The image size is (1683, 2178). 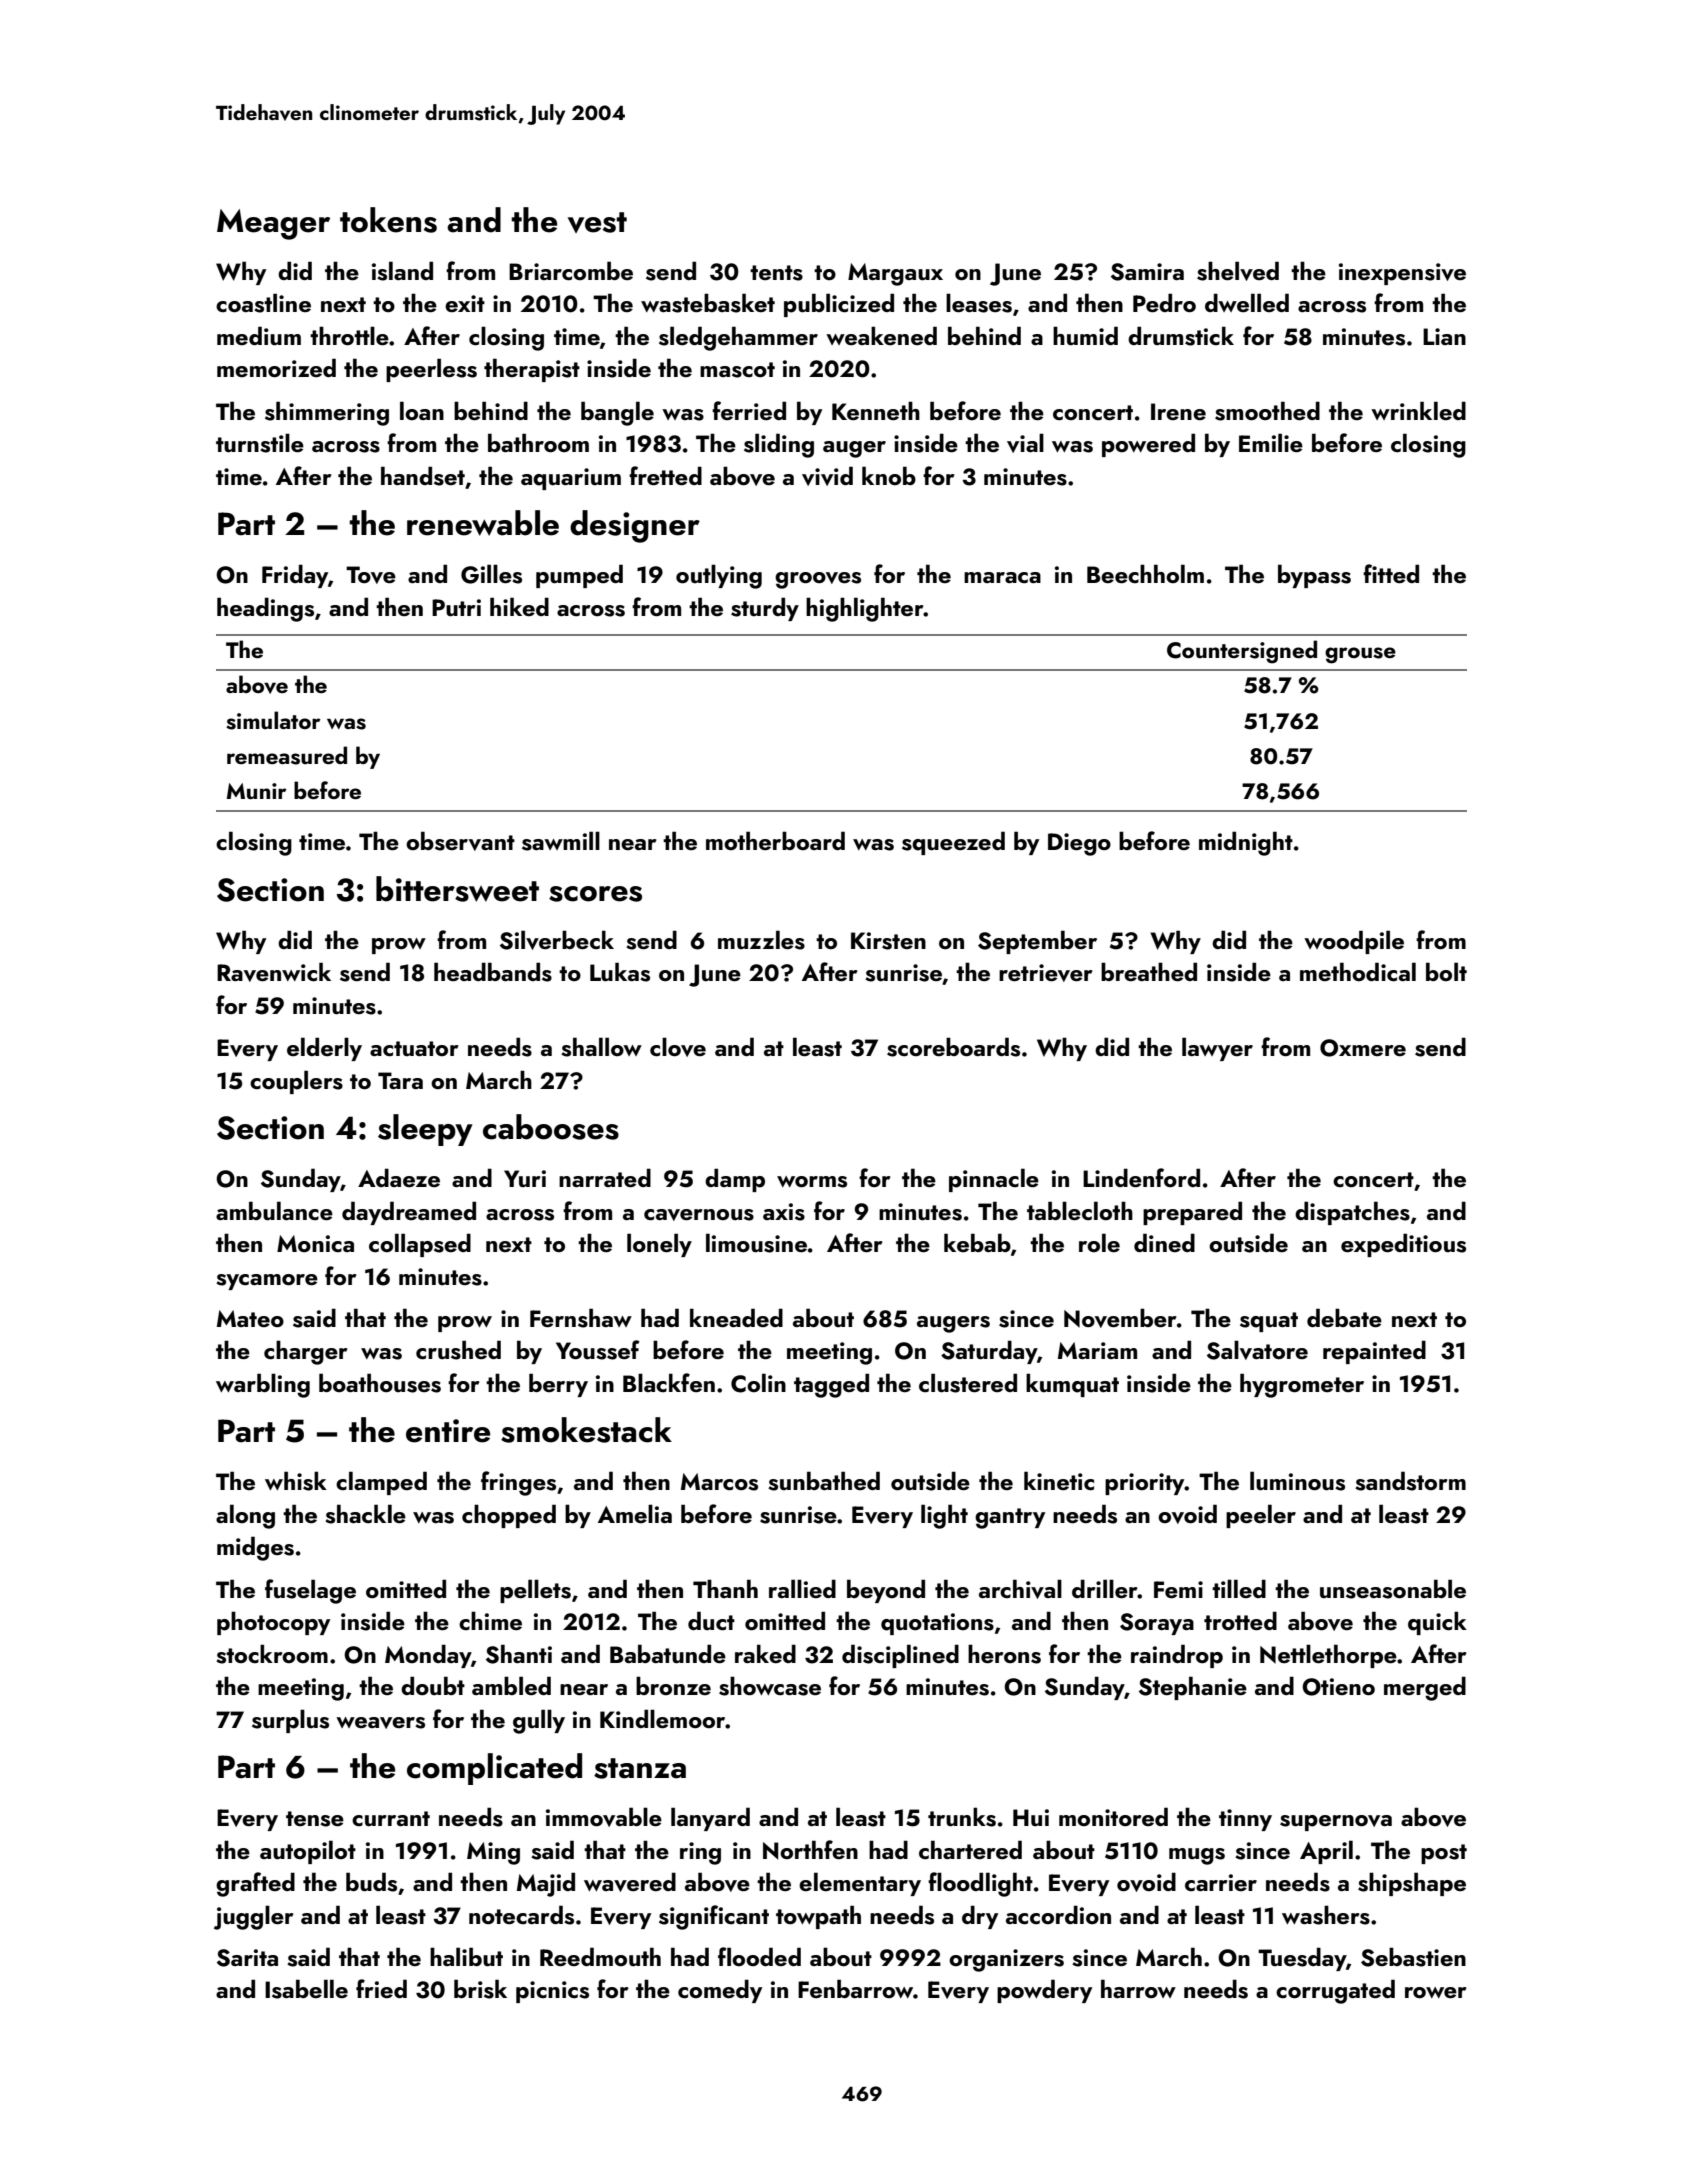 What do you see at coordinates (263, 303) in the screenshot?
I see `coastline` at bounding box center [263, 303].
